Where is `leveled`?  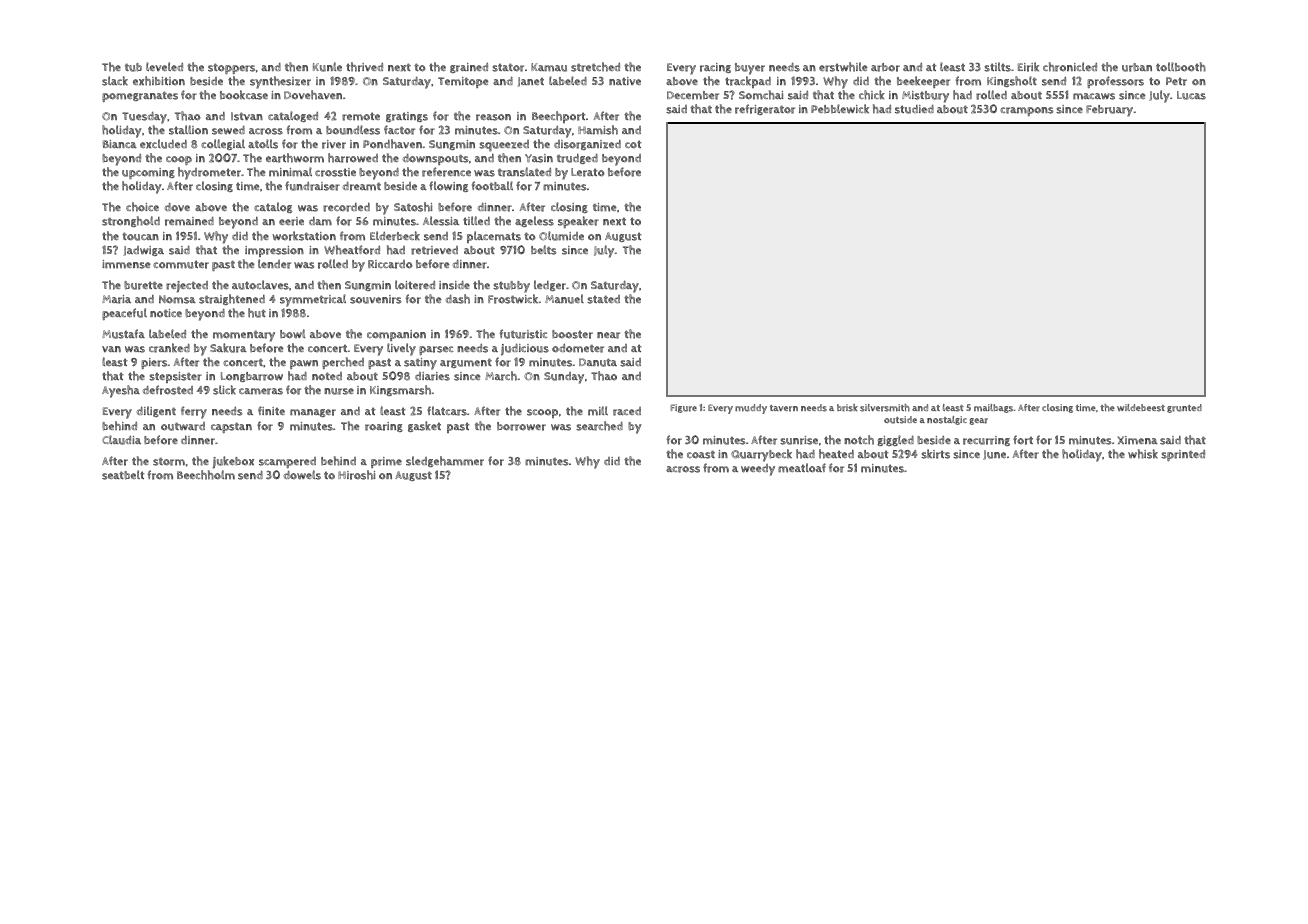
leveled is located at coordinates (164, 66).
